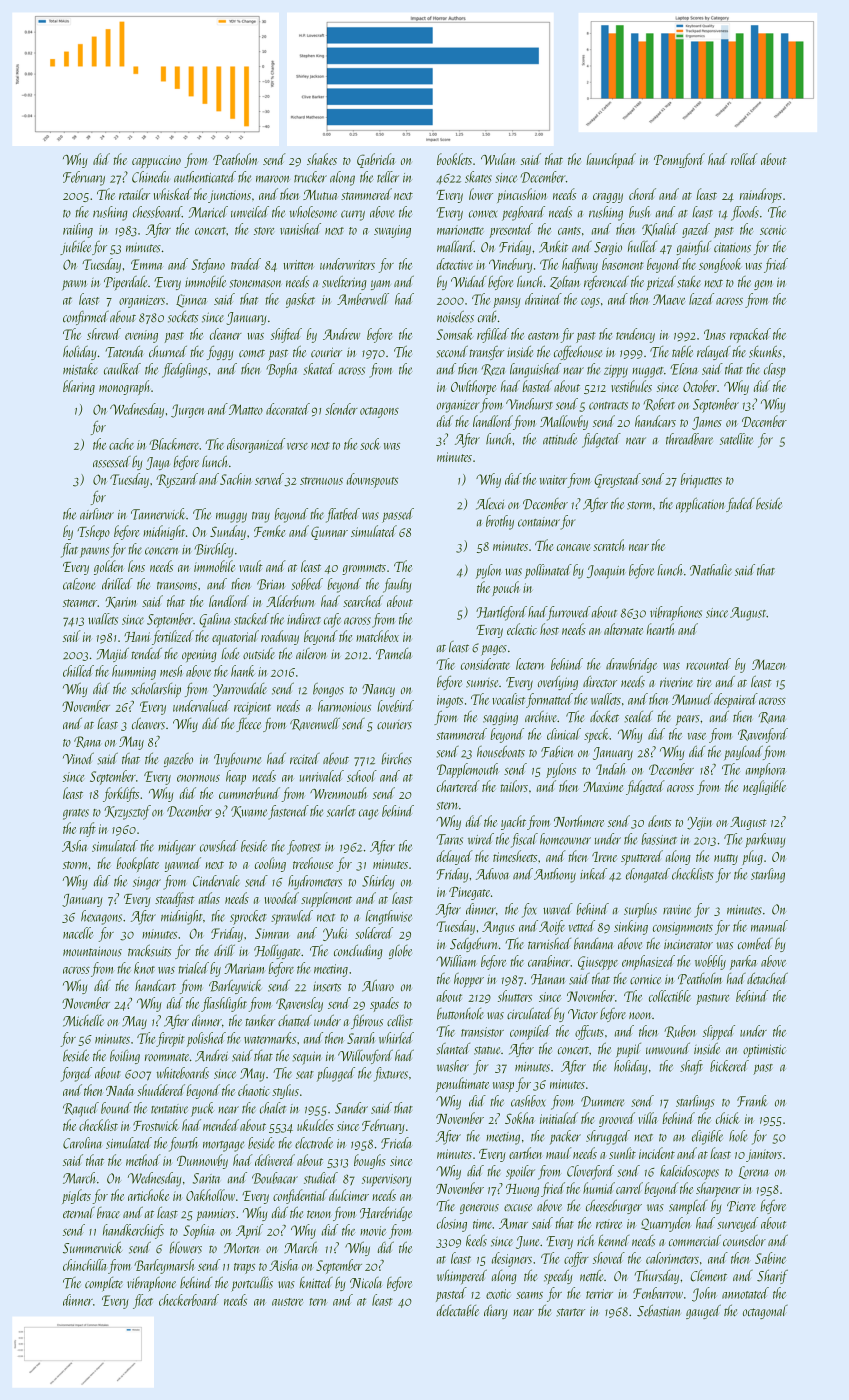 Image resolution: width=849 pixels, height=1400 pixels. I want to click on Irene, so click(604, 857).
